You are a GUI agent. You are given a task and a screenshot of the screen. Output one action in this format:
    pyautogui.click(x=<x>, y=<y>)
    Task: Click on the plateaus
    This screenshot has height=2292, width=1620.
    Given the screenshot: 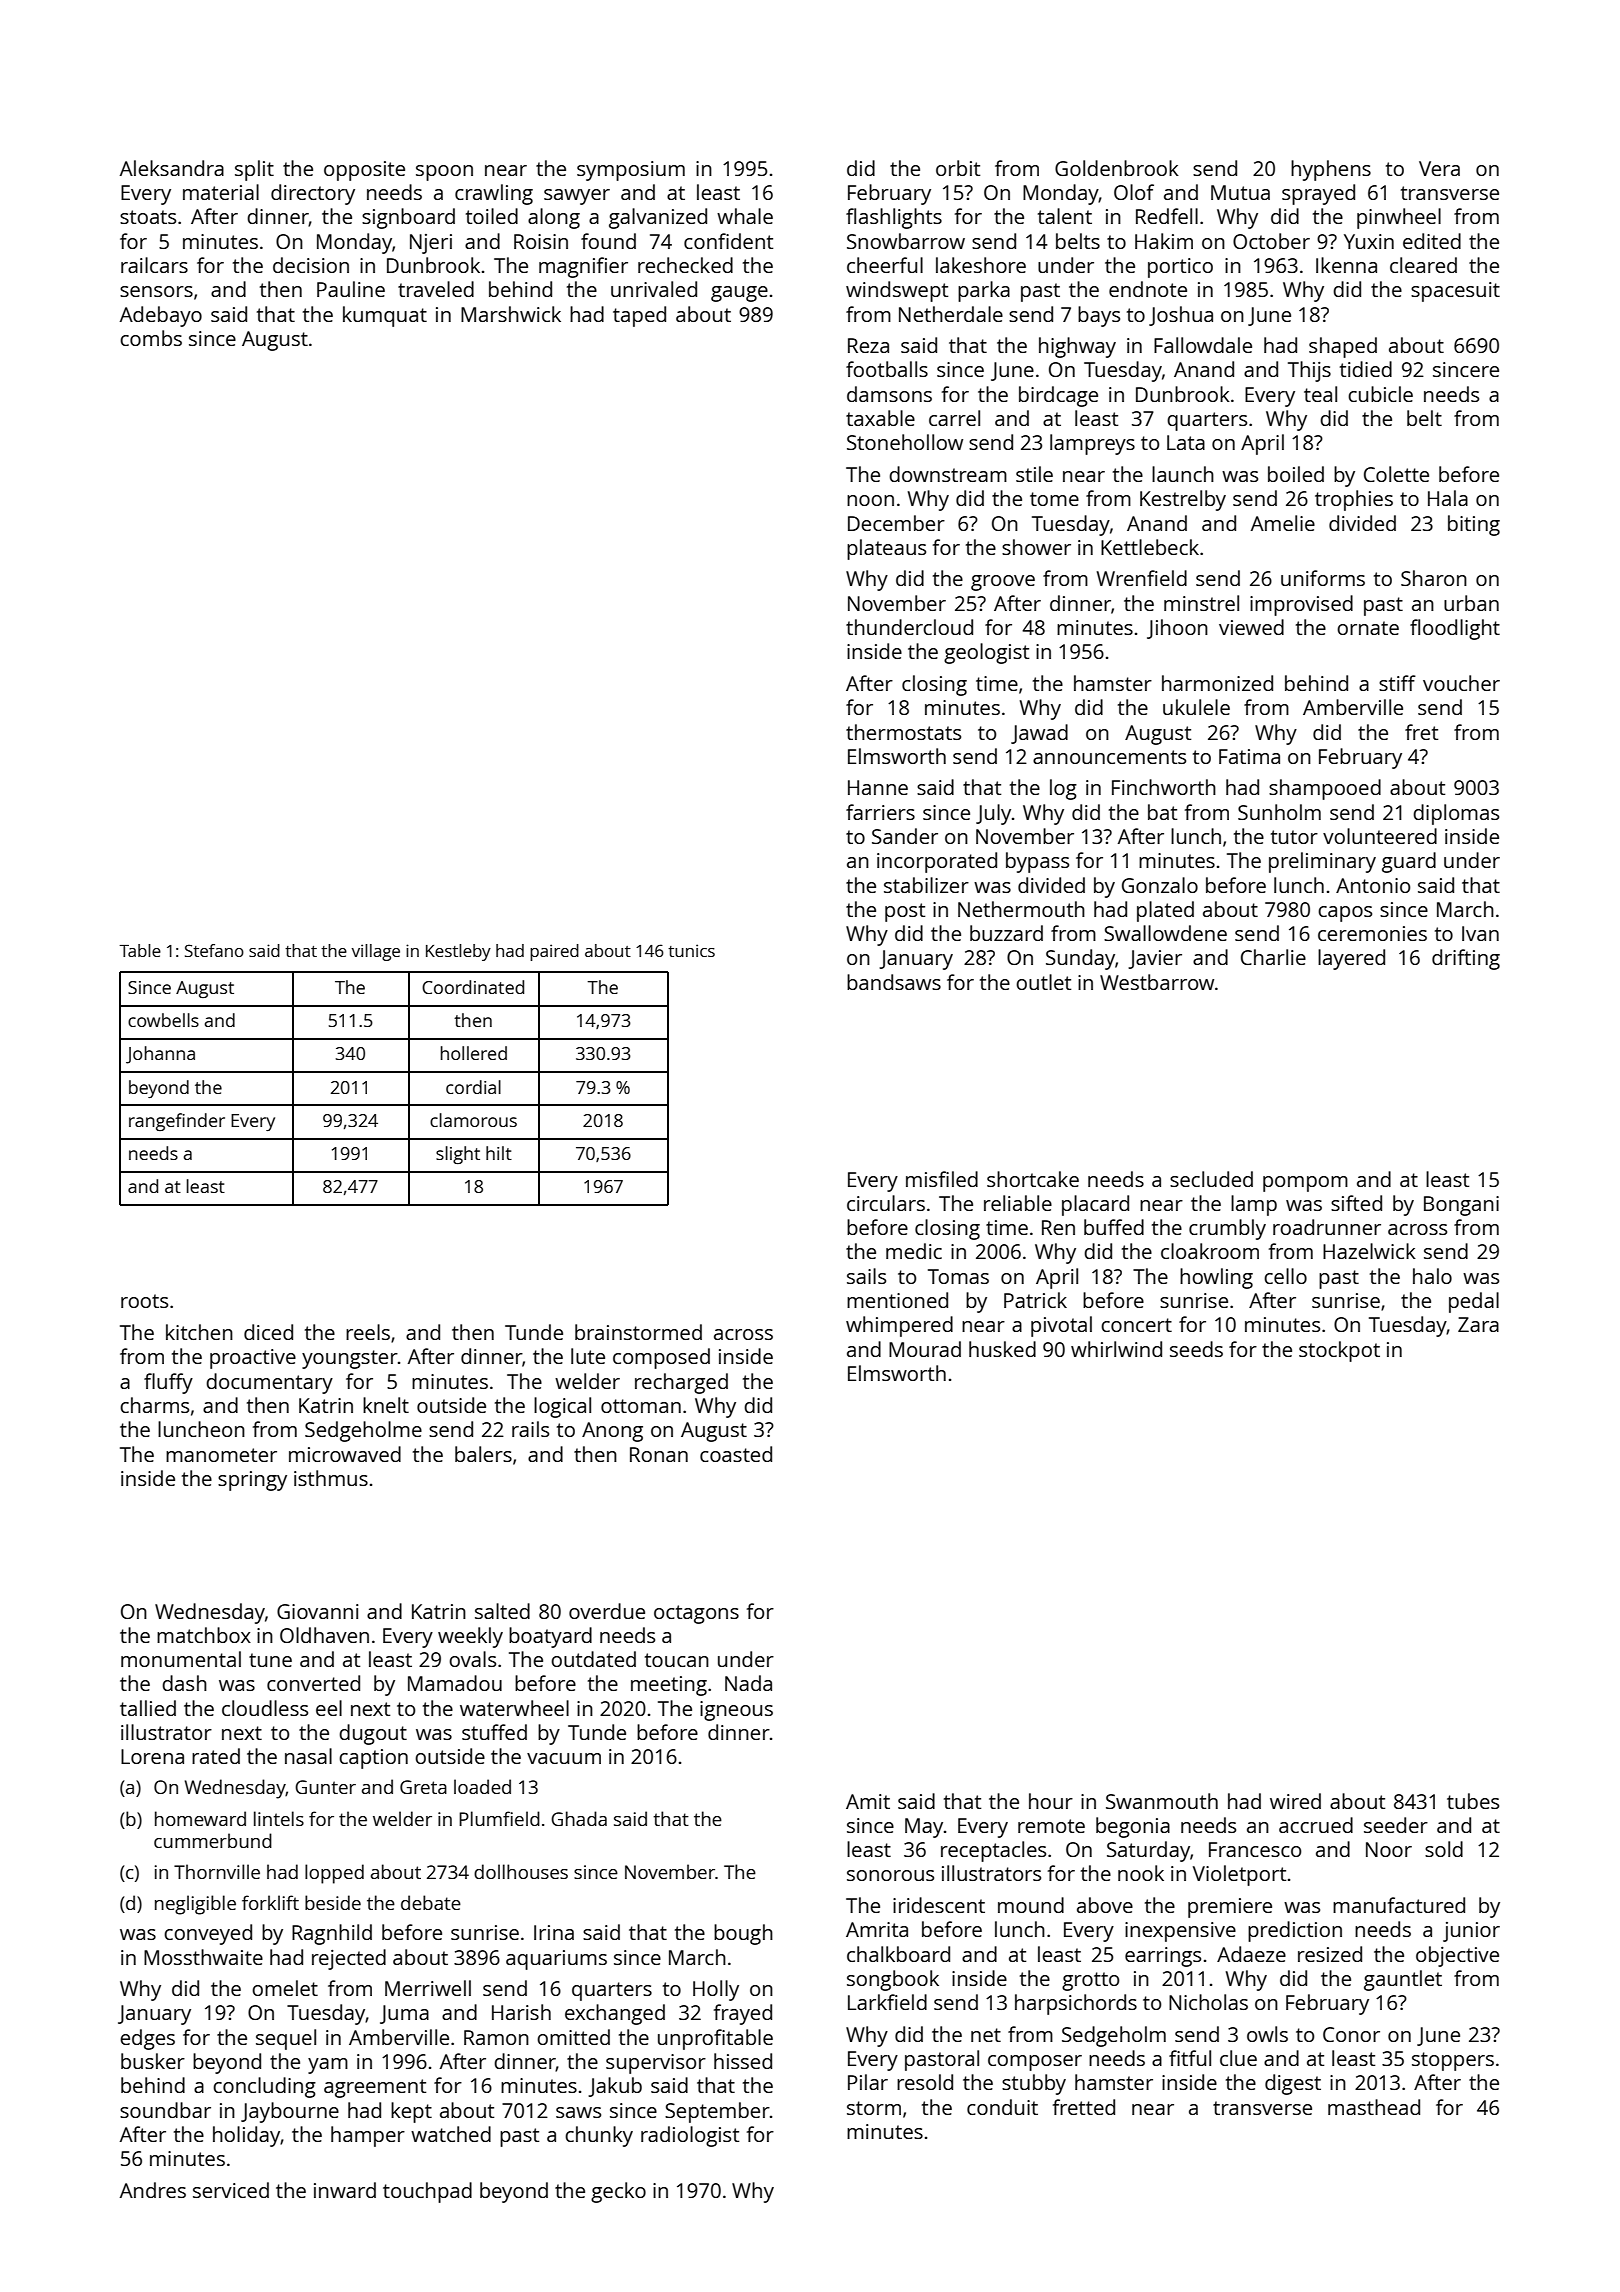 What is the action you would take?
    pyautogui.click(x=886, y=549)
